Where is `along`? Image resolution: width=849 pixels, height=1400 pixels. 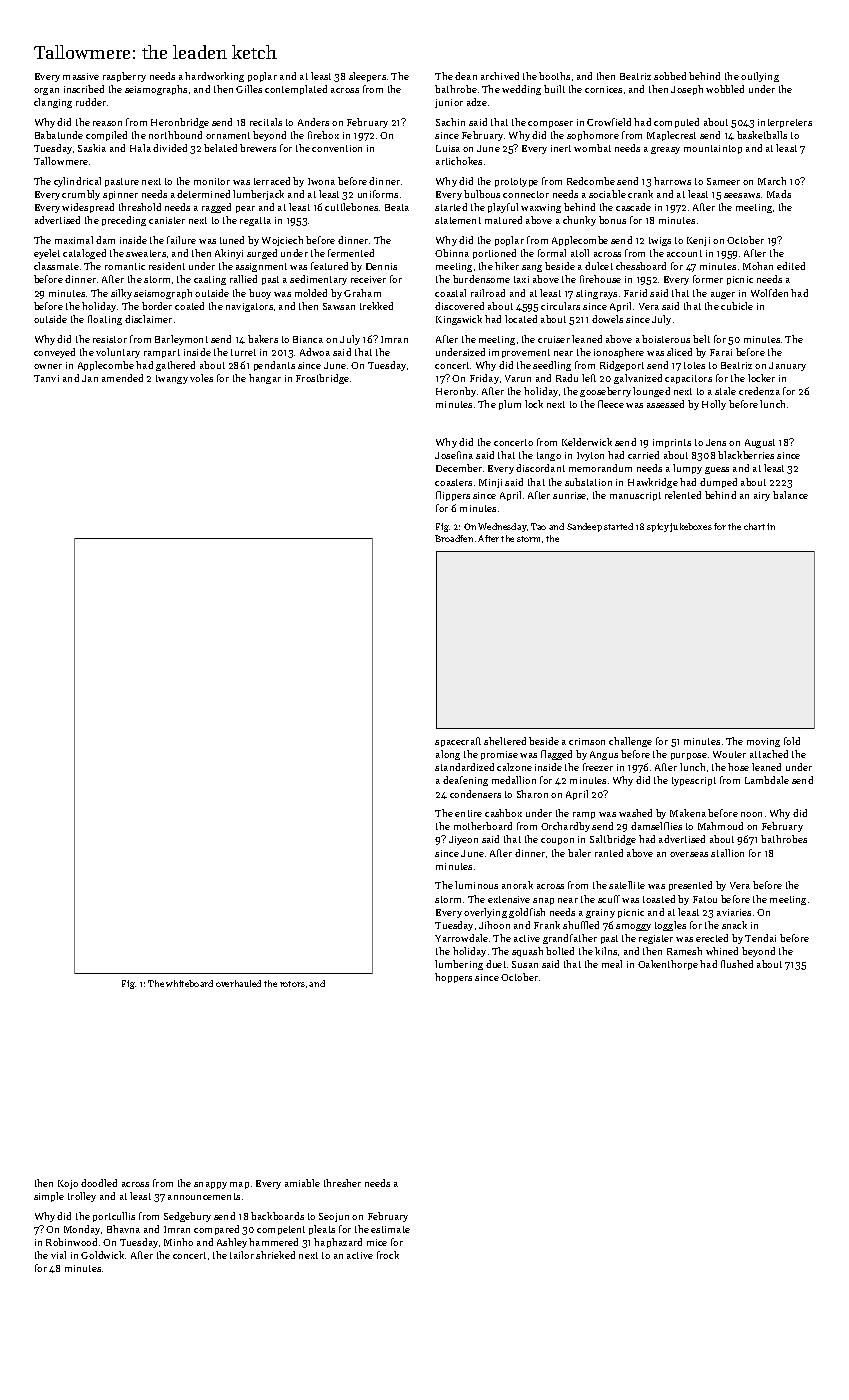 along is located at coordinates (448, 755).
